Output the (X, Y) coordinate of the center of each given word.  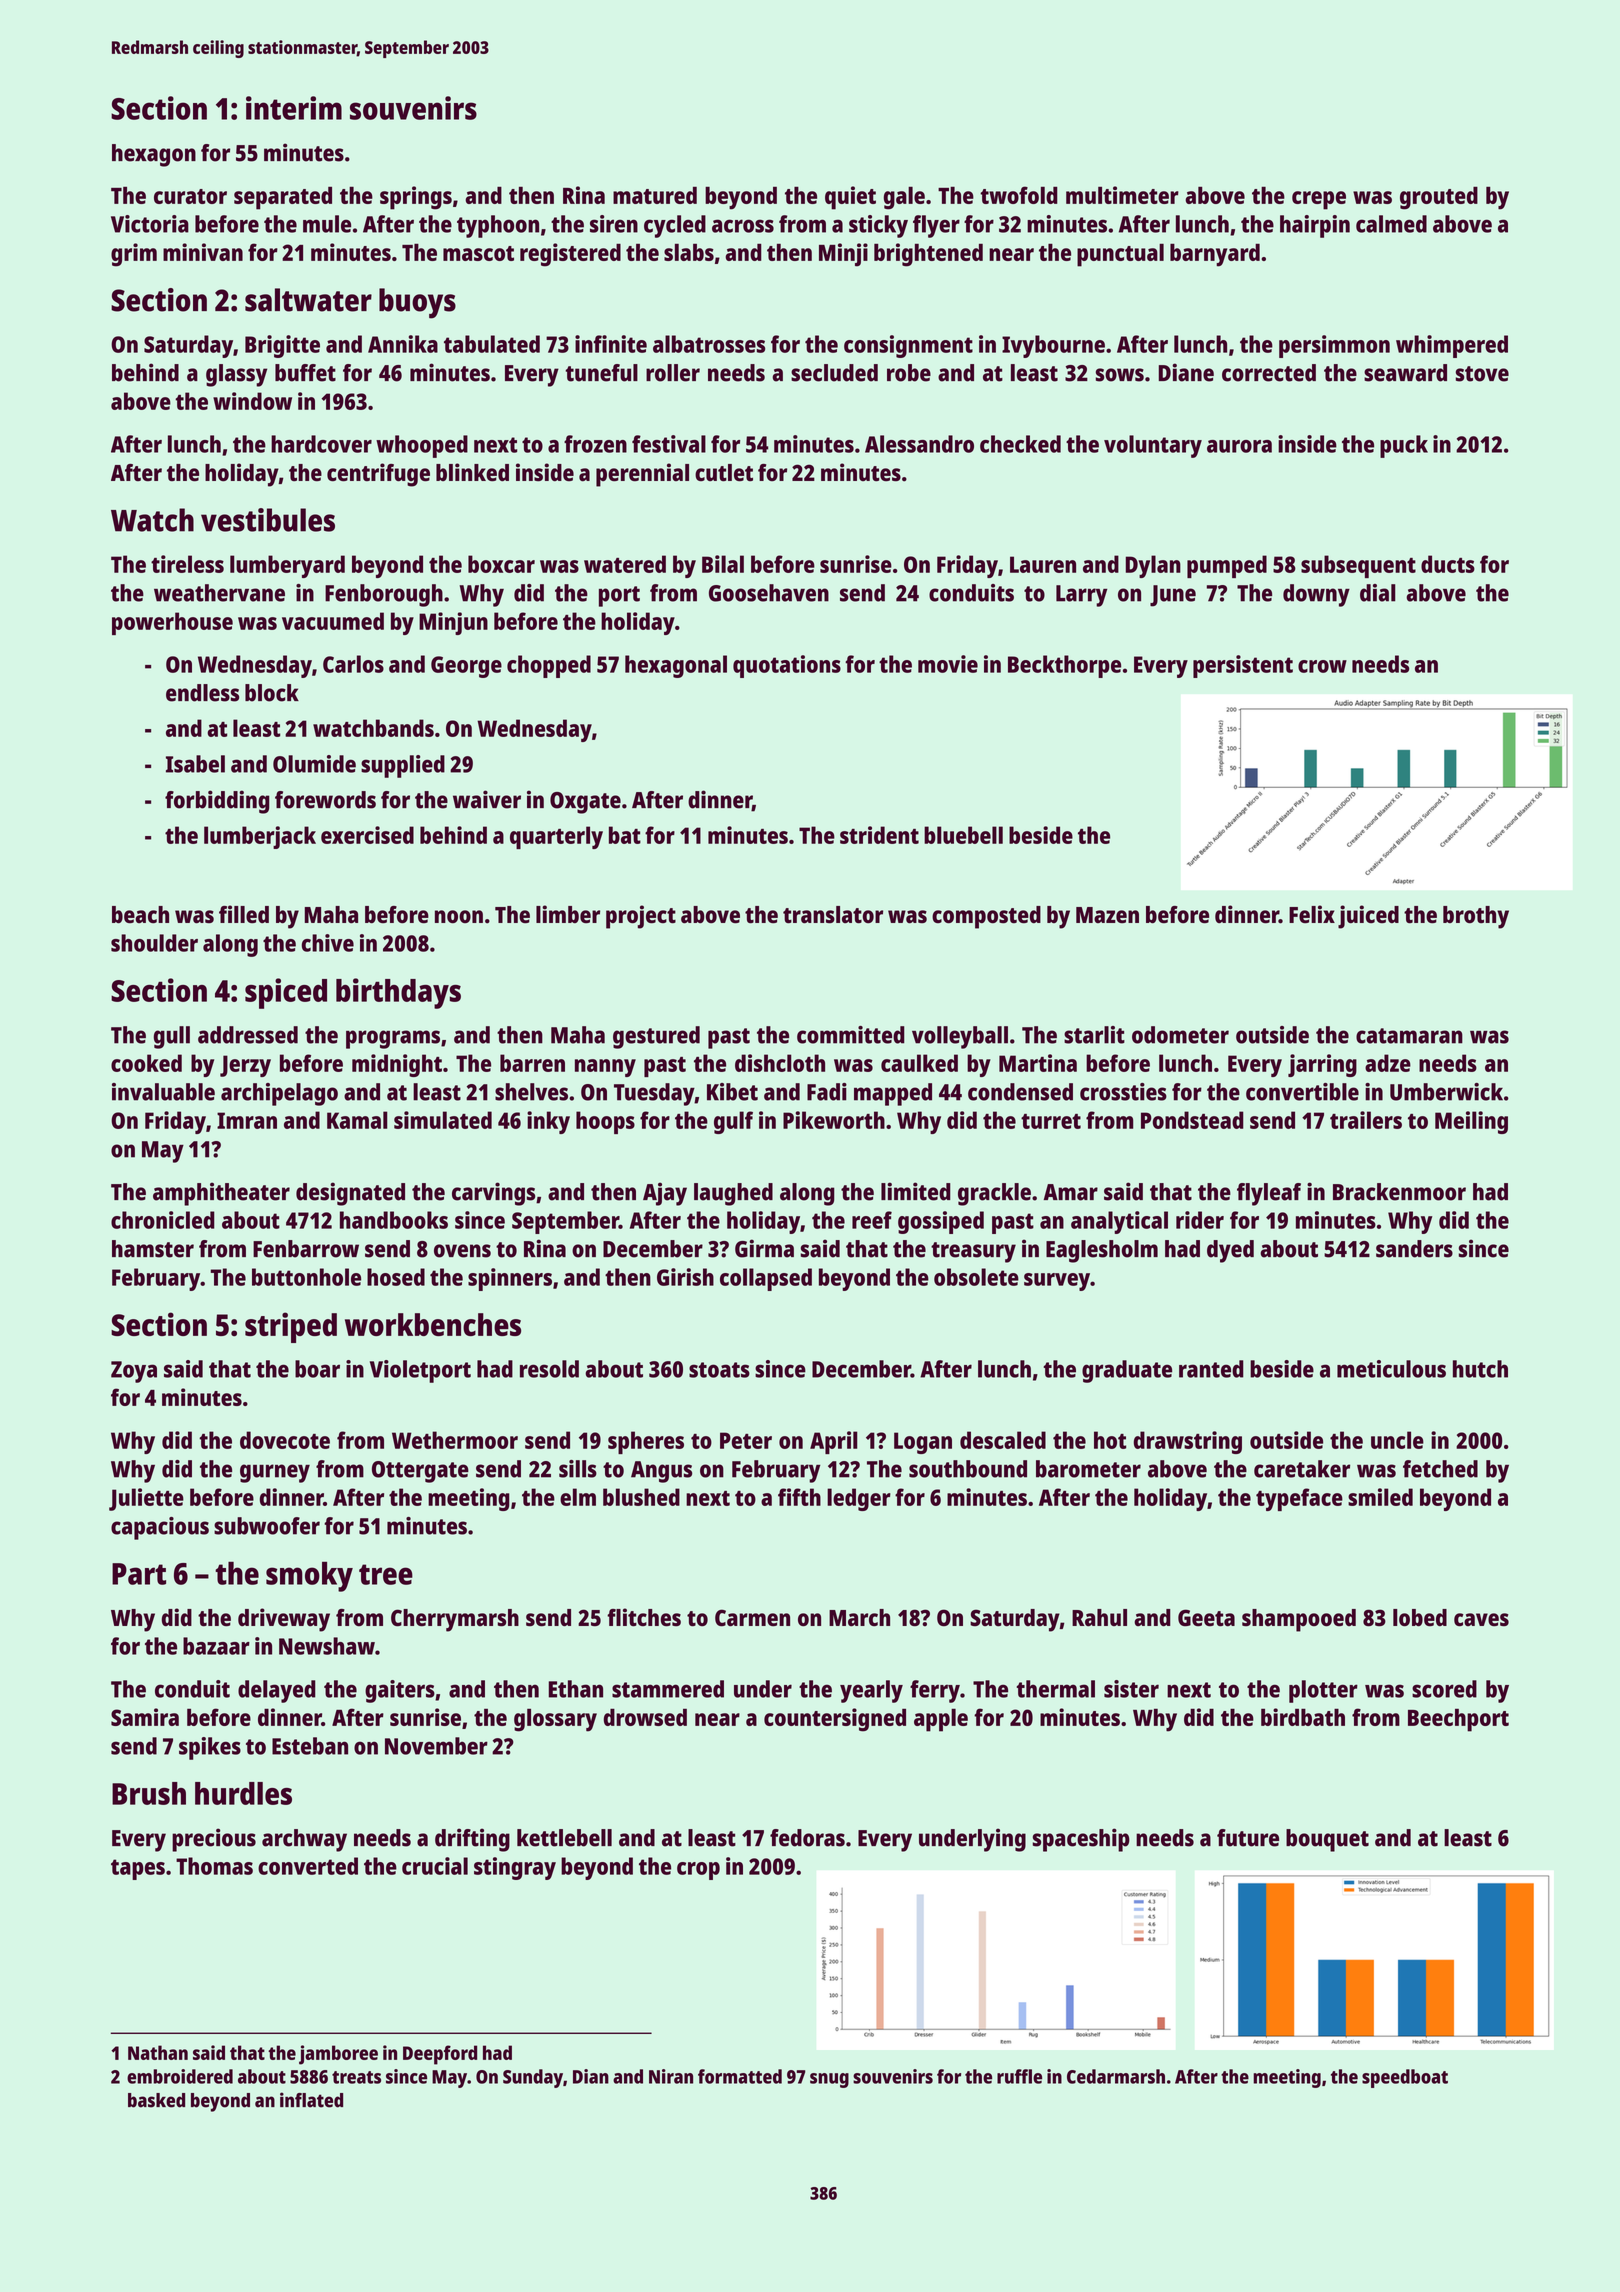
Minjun (453, 623)
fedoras (807, 1838)
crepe (1319, 200)
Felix (1312, 914)
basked (156, 2100)
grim (134, 255)
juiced (1368, 917)
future (1248, 1838)
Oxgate (585, 803)
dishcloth (780, 1063)
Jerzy (245, 1066)
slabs (689, 252)
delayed (277, 1691)
